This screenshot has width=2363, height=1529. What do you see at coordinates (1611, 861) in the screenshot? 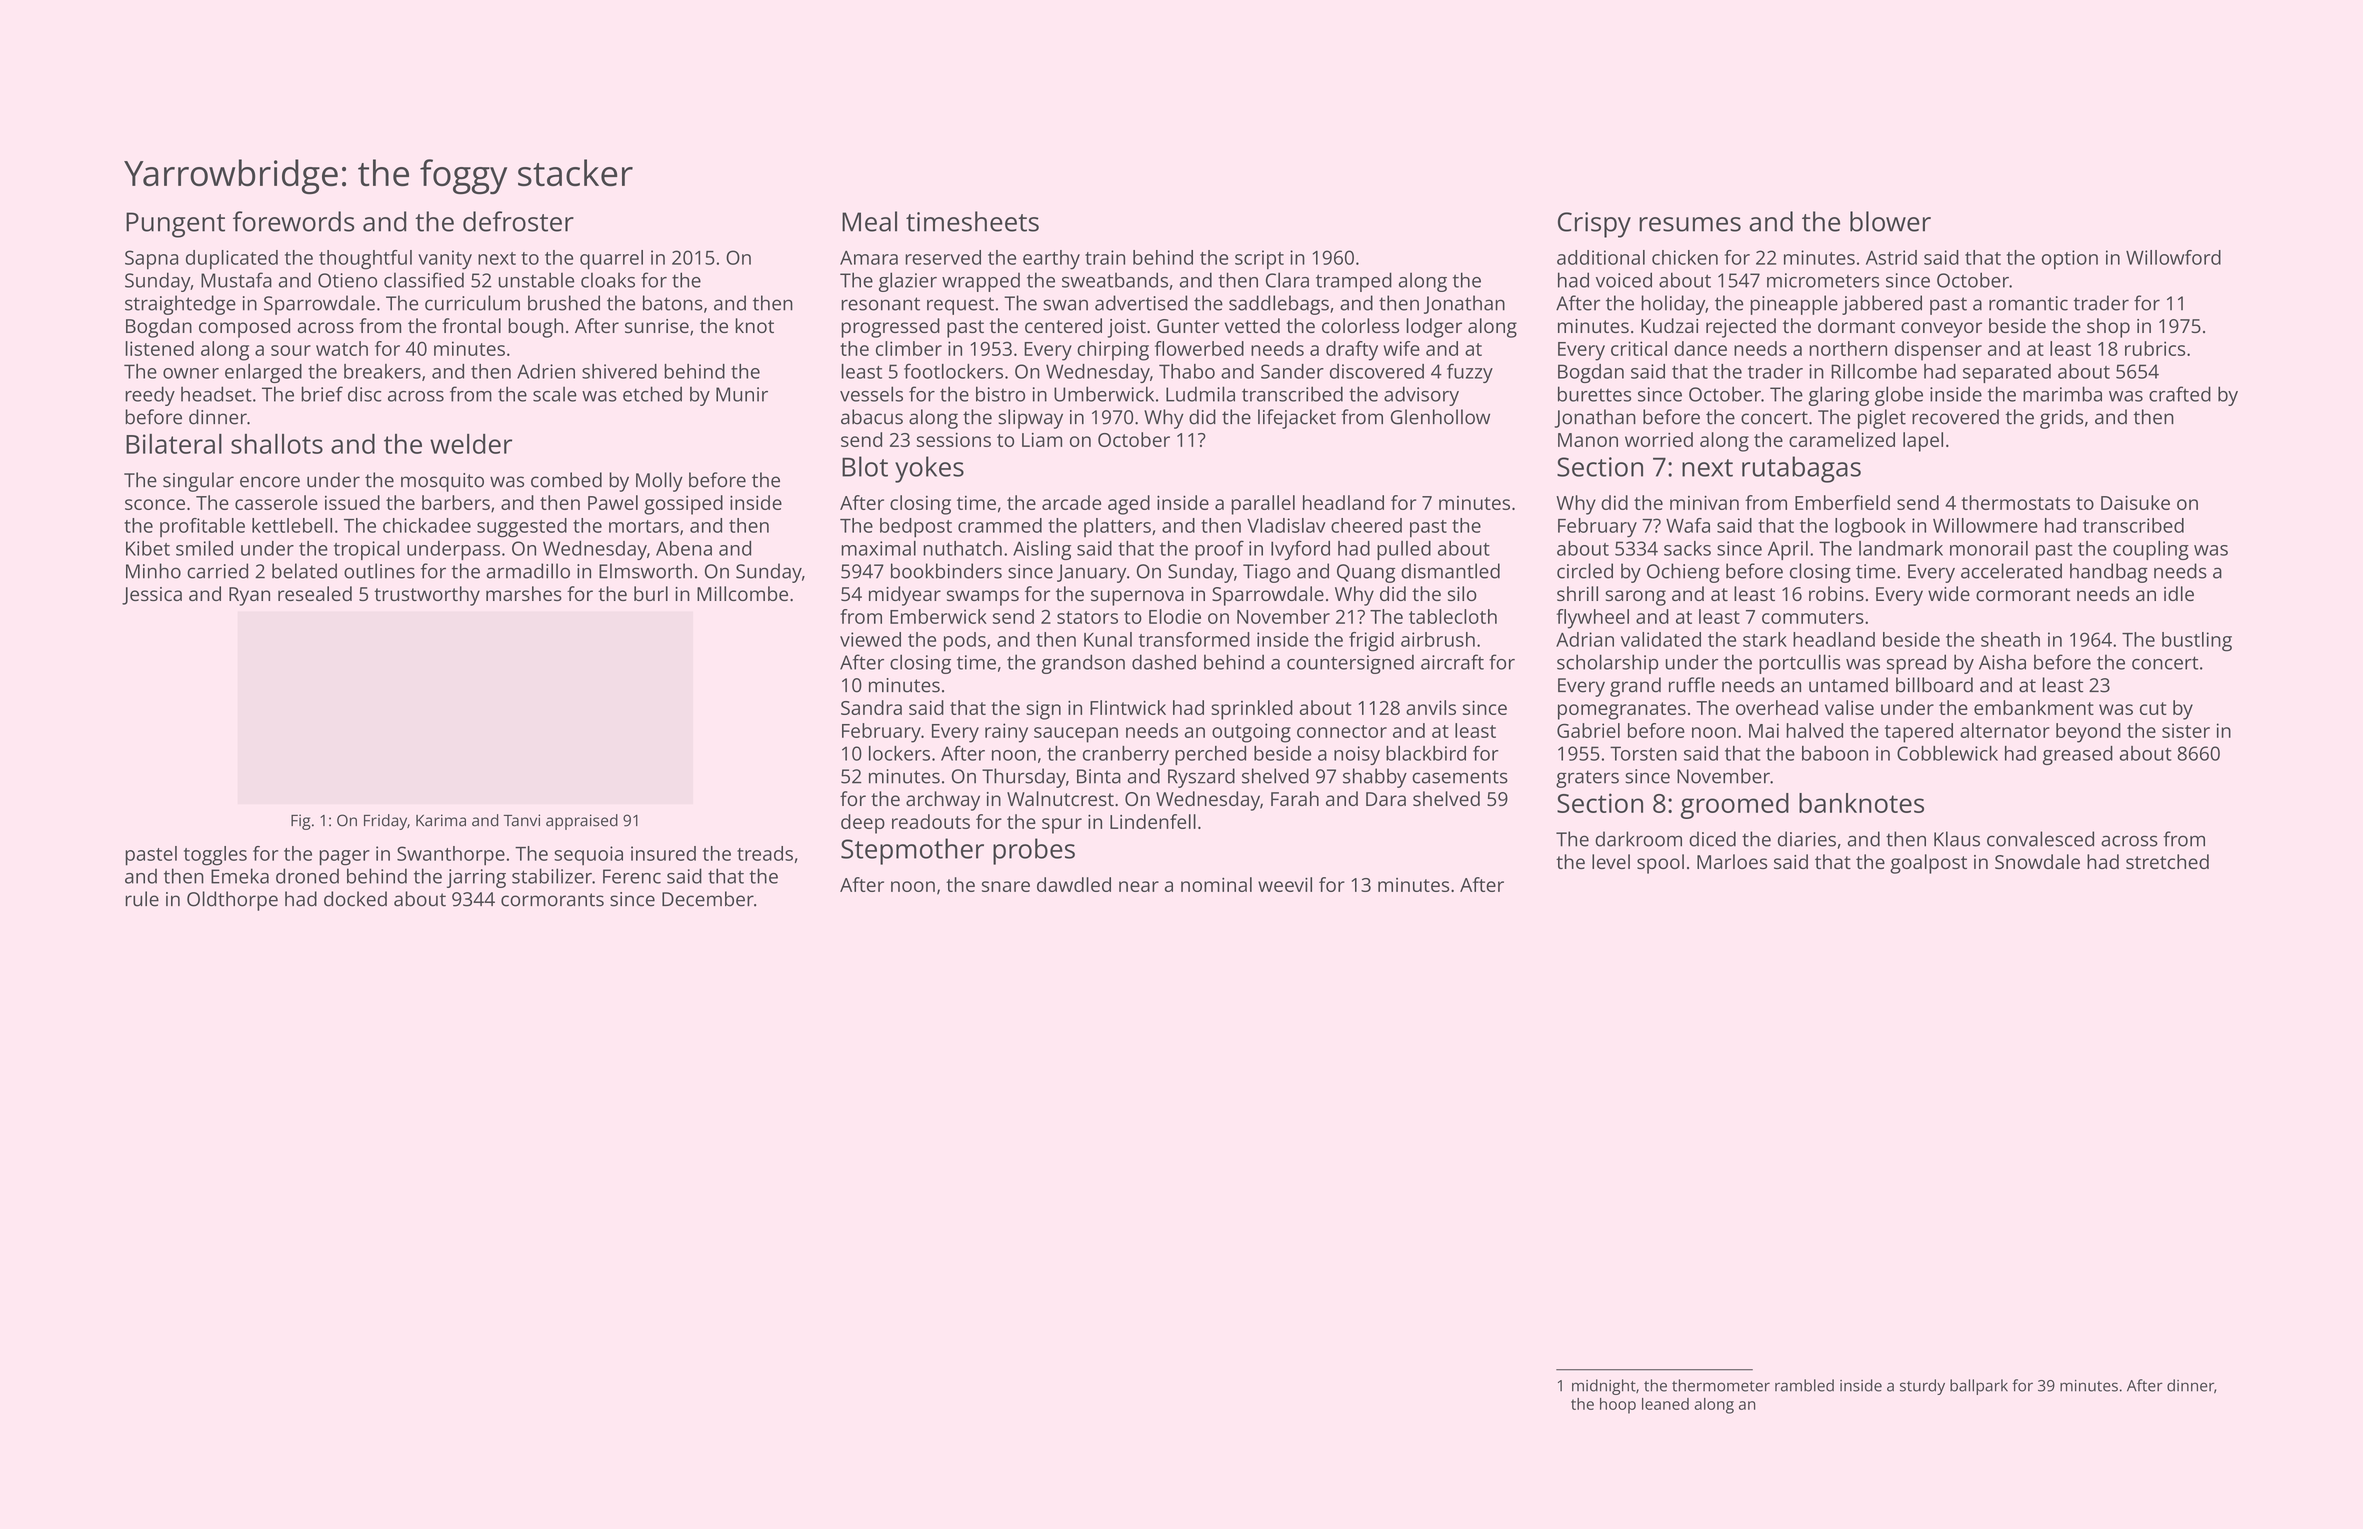
I see `level` at bounding box center [1611, 861].
